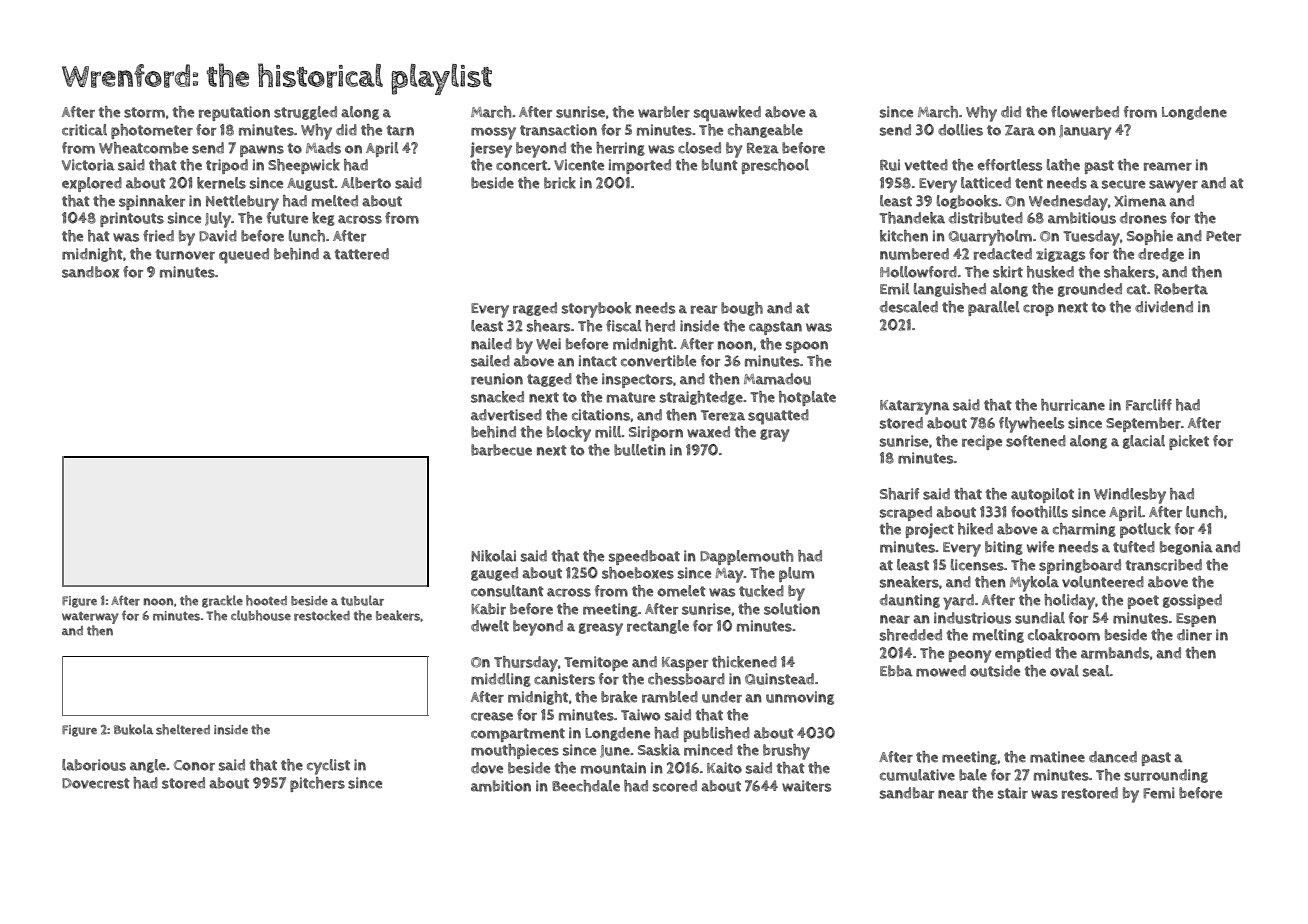  Describe the element at coordinates (1168, 166) in the document. I see `reamer` at that location.
